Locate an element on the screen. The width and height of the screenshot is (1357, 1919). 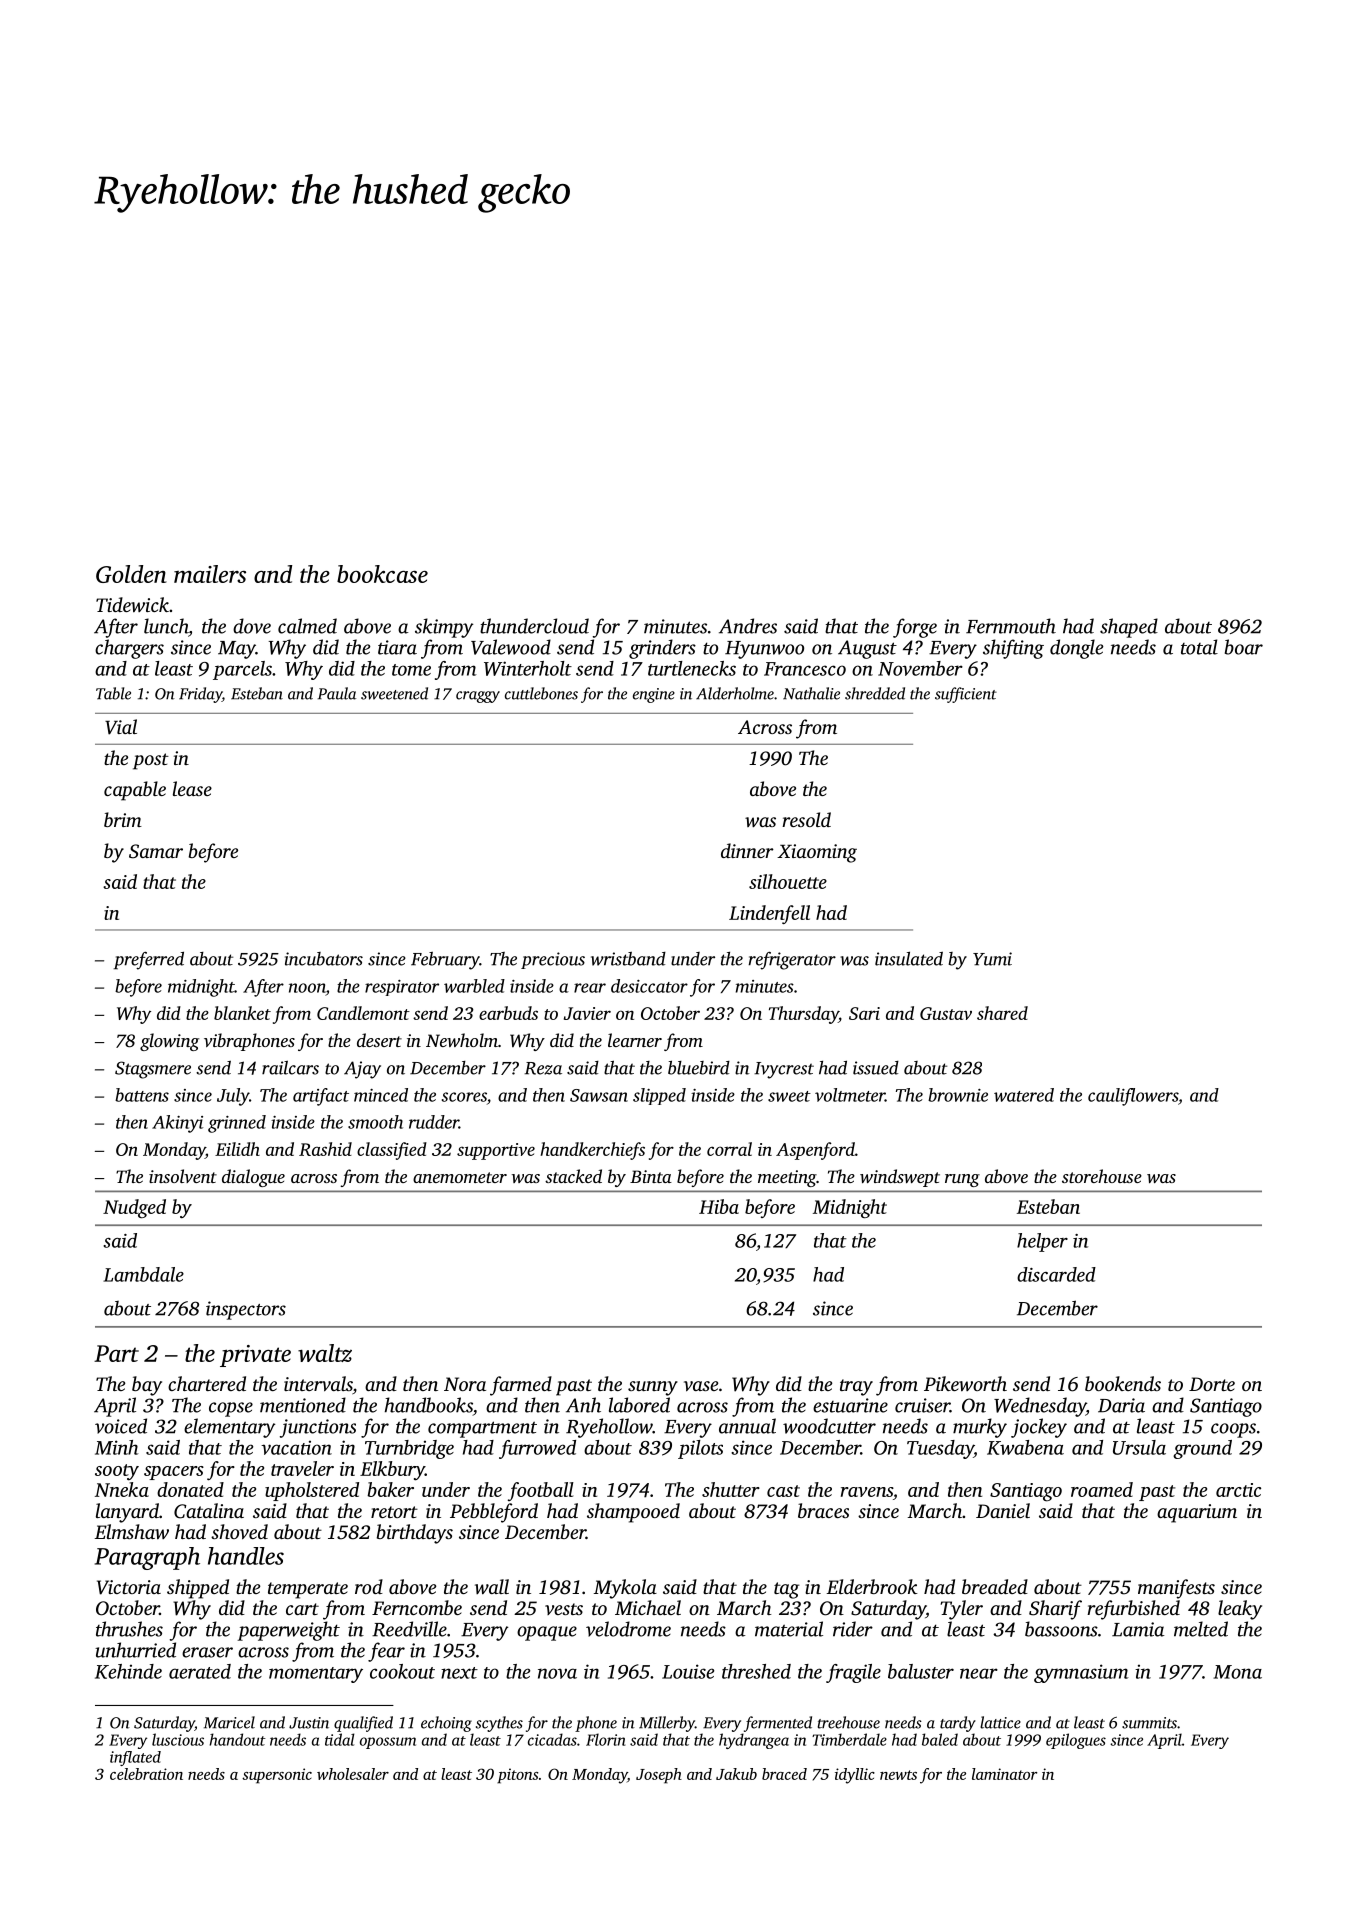
shredded is located at coordinates (875, 693).
